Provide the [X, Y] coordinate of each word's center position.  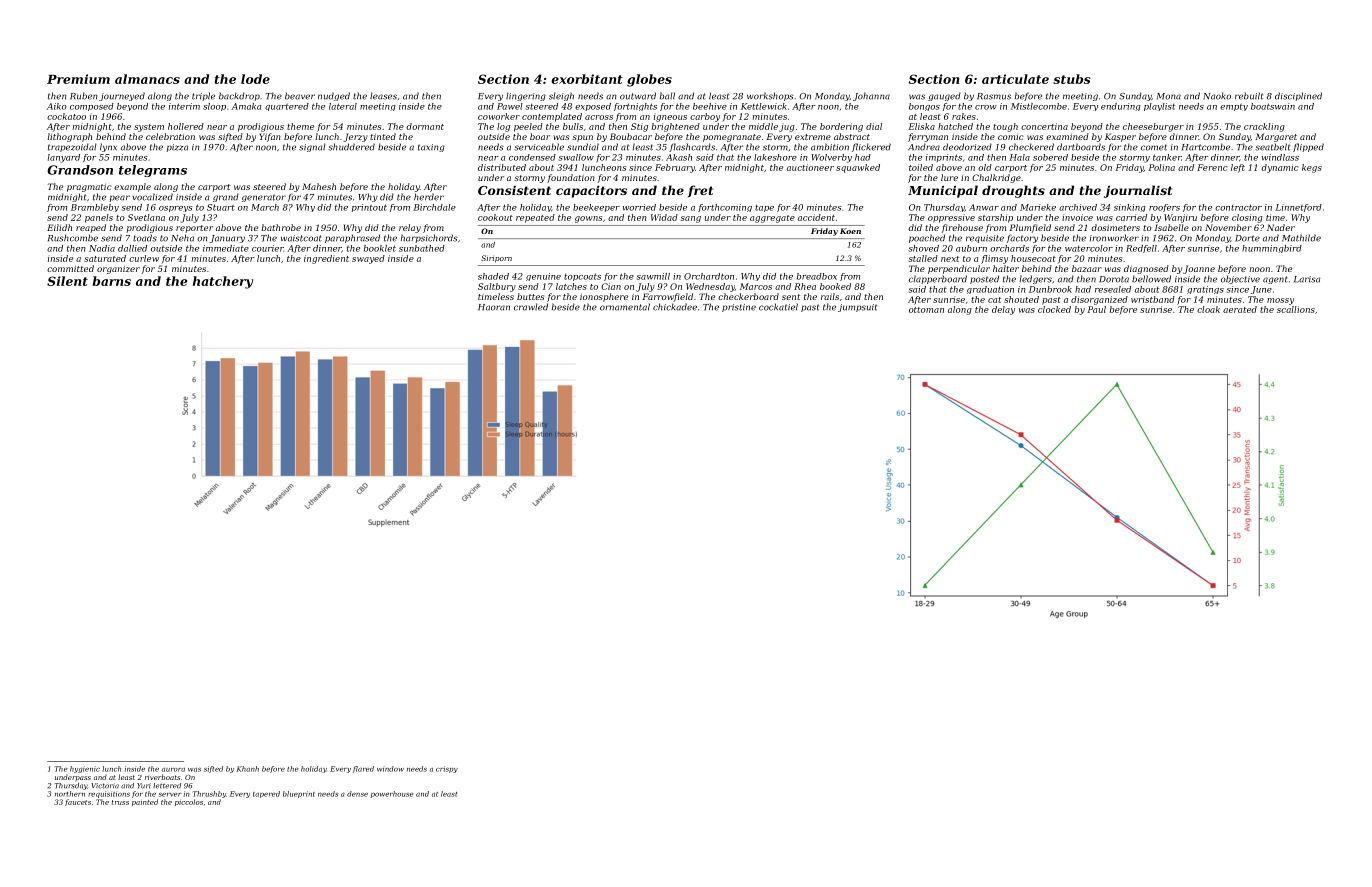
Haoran [494, 307]
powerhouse [392, 794]
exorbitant [587, 79]
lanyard [64, 158]
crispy [447, 769]
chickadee [675, 307]
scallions [1296, 309]
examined [1067, 136]
